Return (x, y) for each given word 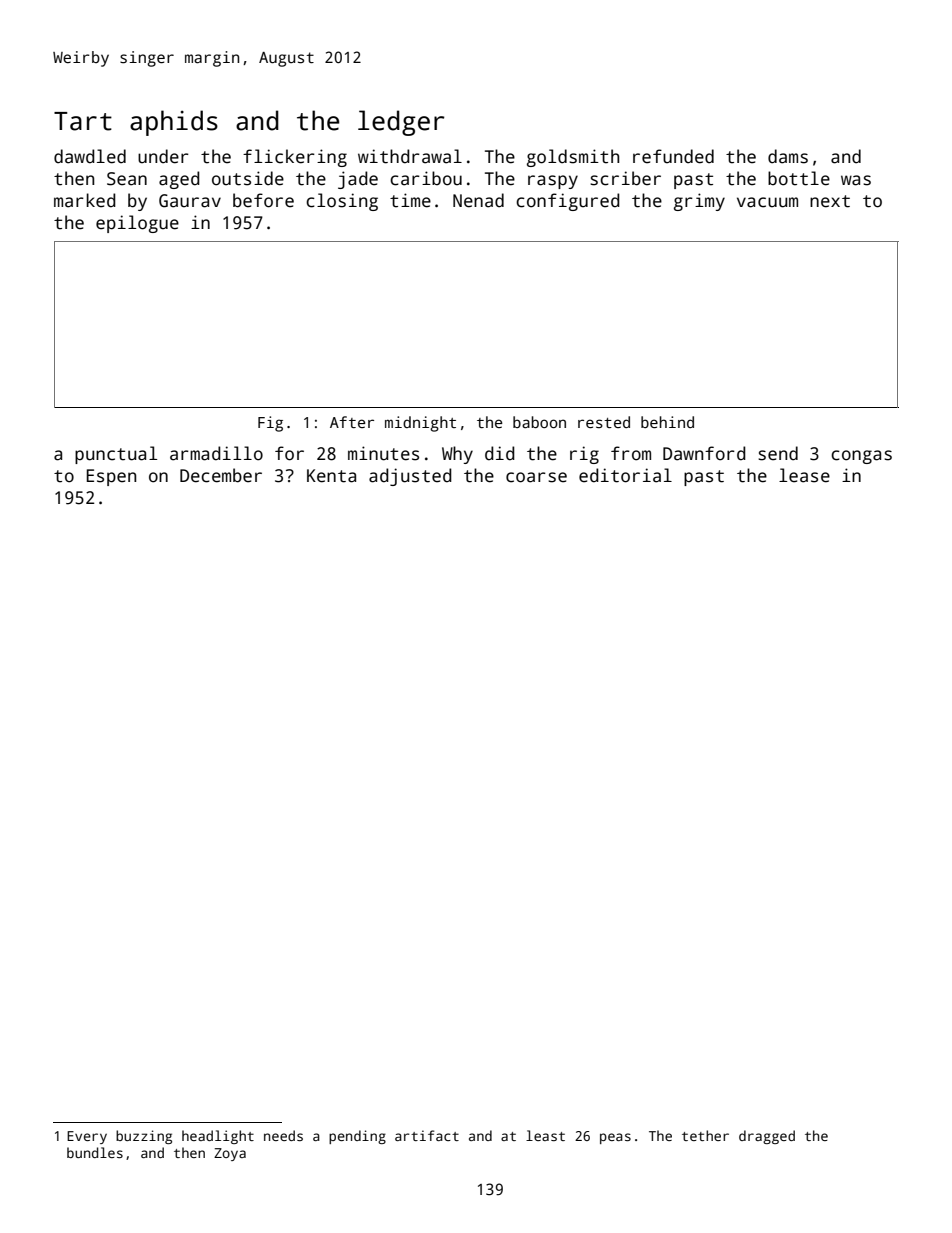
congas (861, 457)
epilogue (137, 224)
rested (604, 422)
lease (804, 475)
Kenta (331, 476)
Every (87, 1137)
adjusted (410, 477)
